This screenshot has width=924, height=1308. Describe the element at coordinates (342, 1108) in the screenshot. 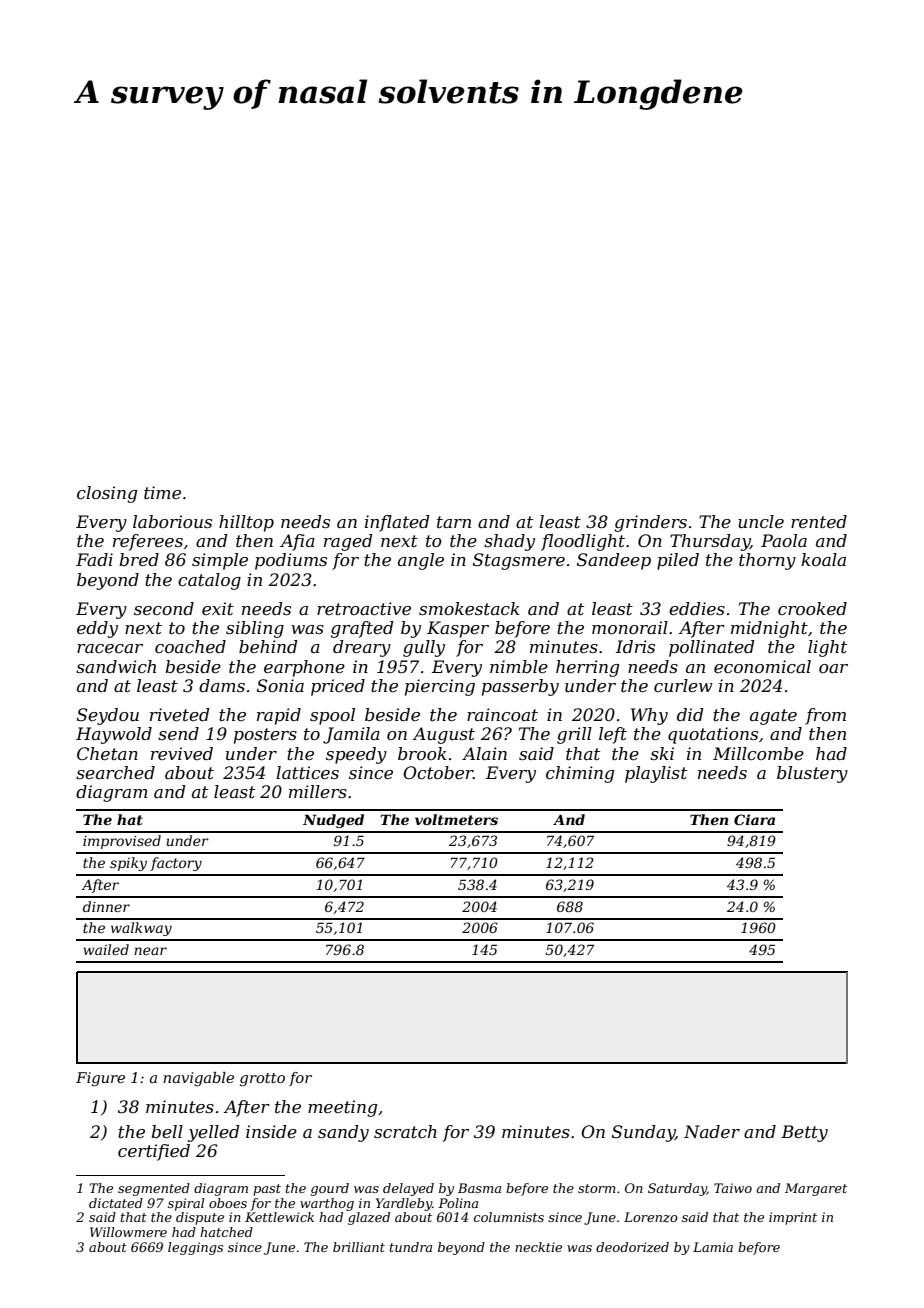

I see `meeting` at that location.
